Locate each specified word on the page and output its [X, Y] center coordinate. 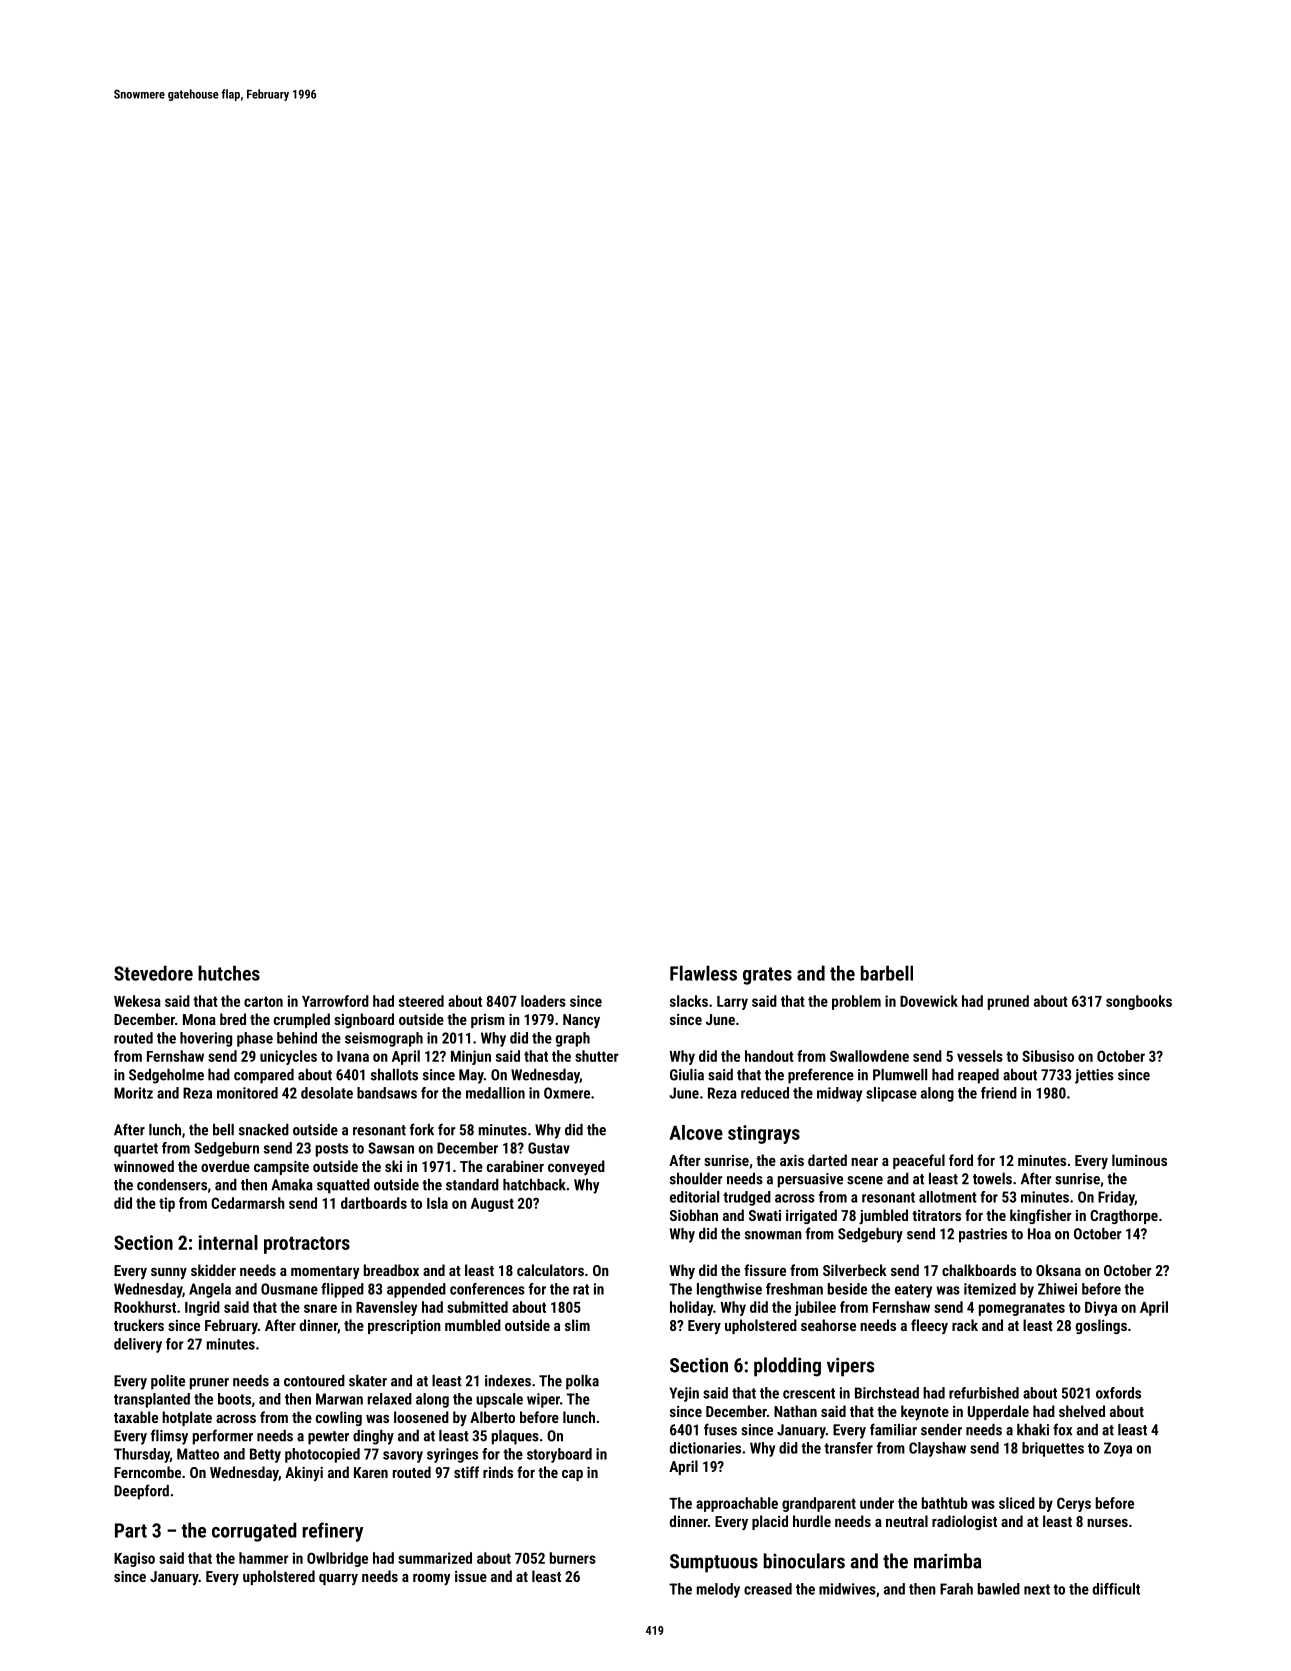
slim [577, 1325]
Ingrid [202, 1308]
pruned [1008, 1002]
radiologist [964, 1522]
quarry [338, 1579]
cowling [339, 1418]
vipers [850, 1367]
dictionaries [705, 1448]
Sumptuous [714, 1563]
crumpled [302, 1020]
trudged [747, 1198]
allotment [948, 1197]
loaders [543, 1001]
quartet [136, 1150]
